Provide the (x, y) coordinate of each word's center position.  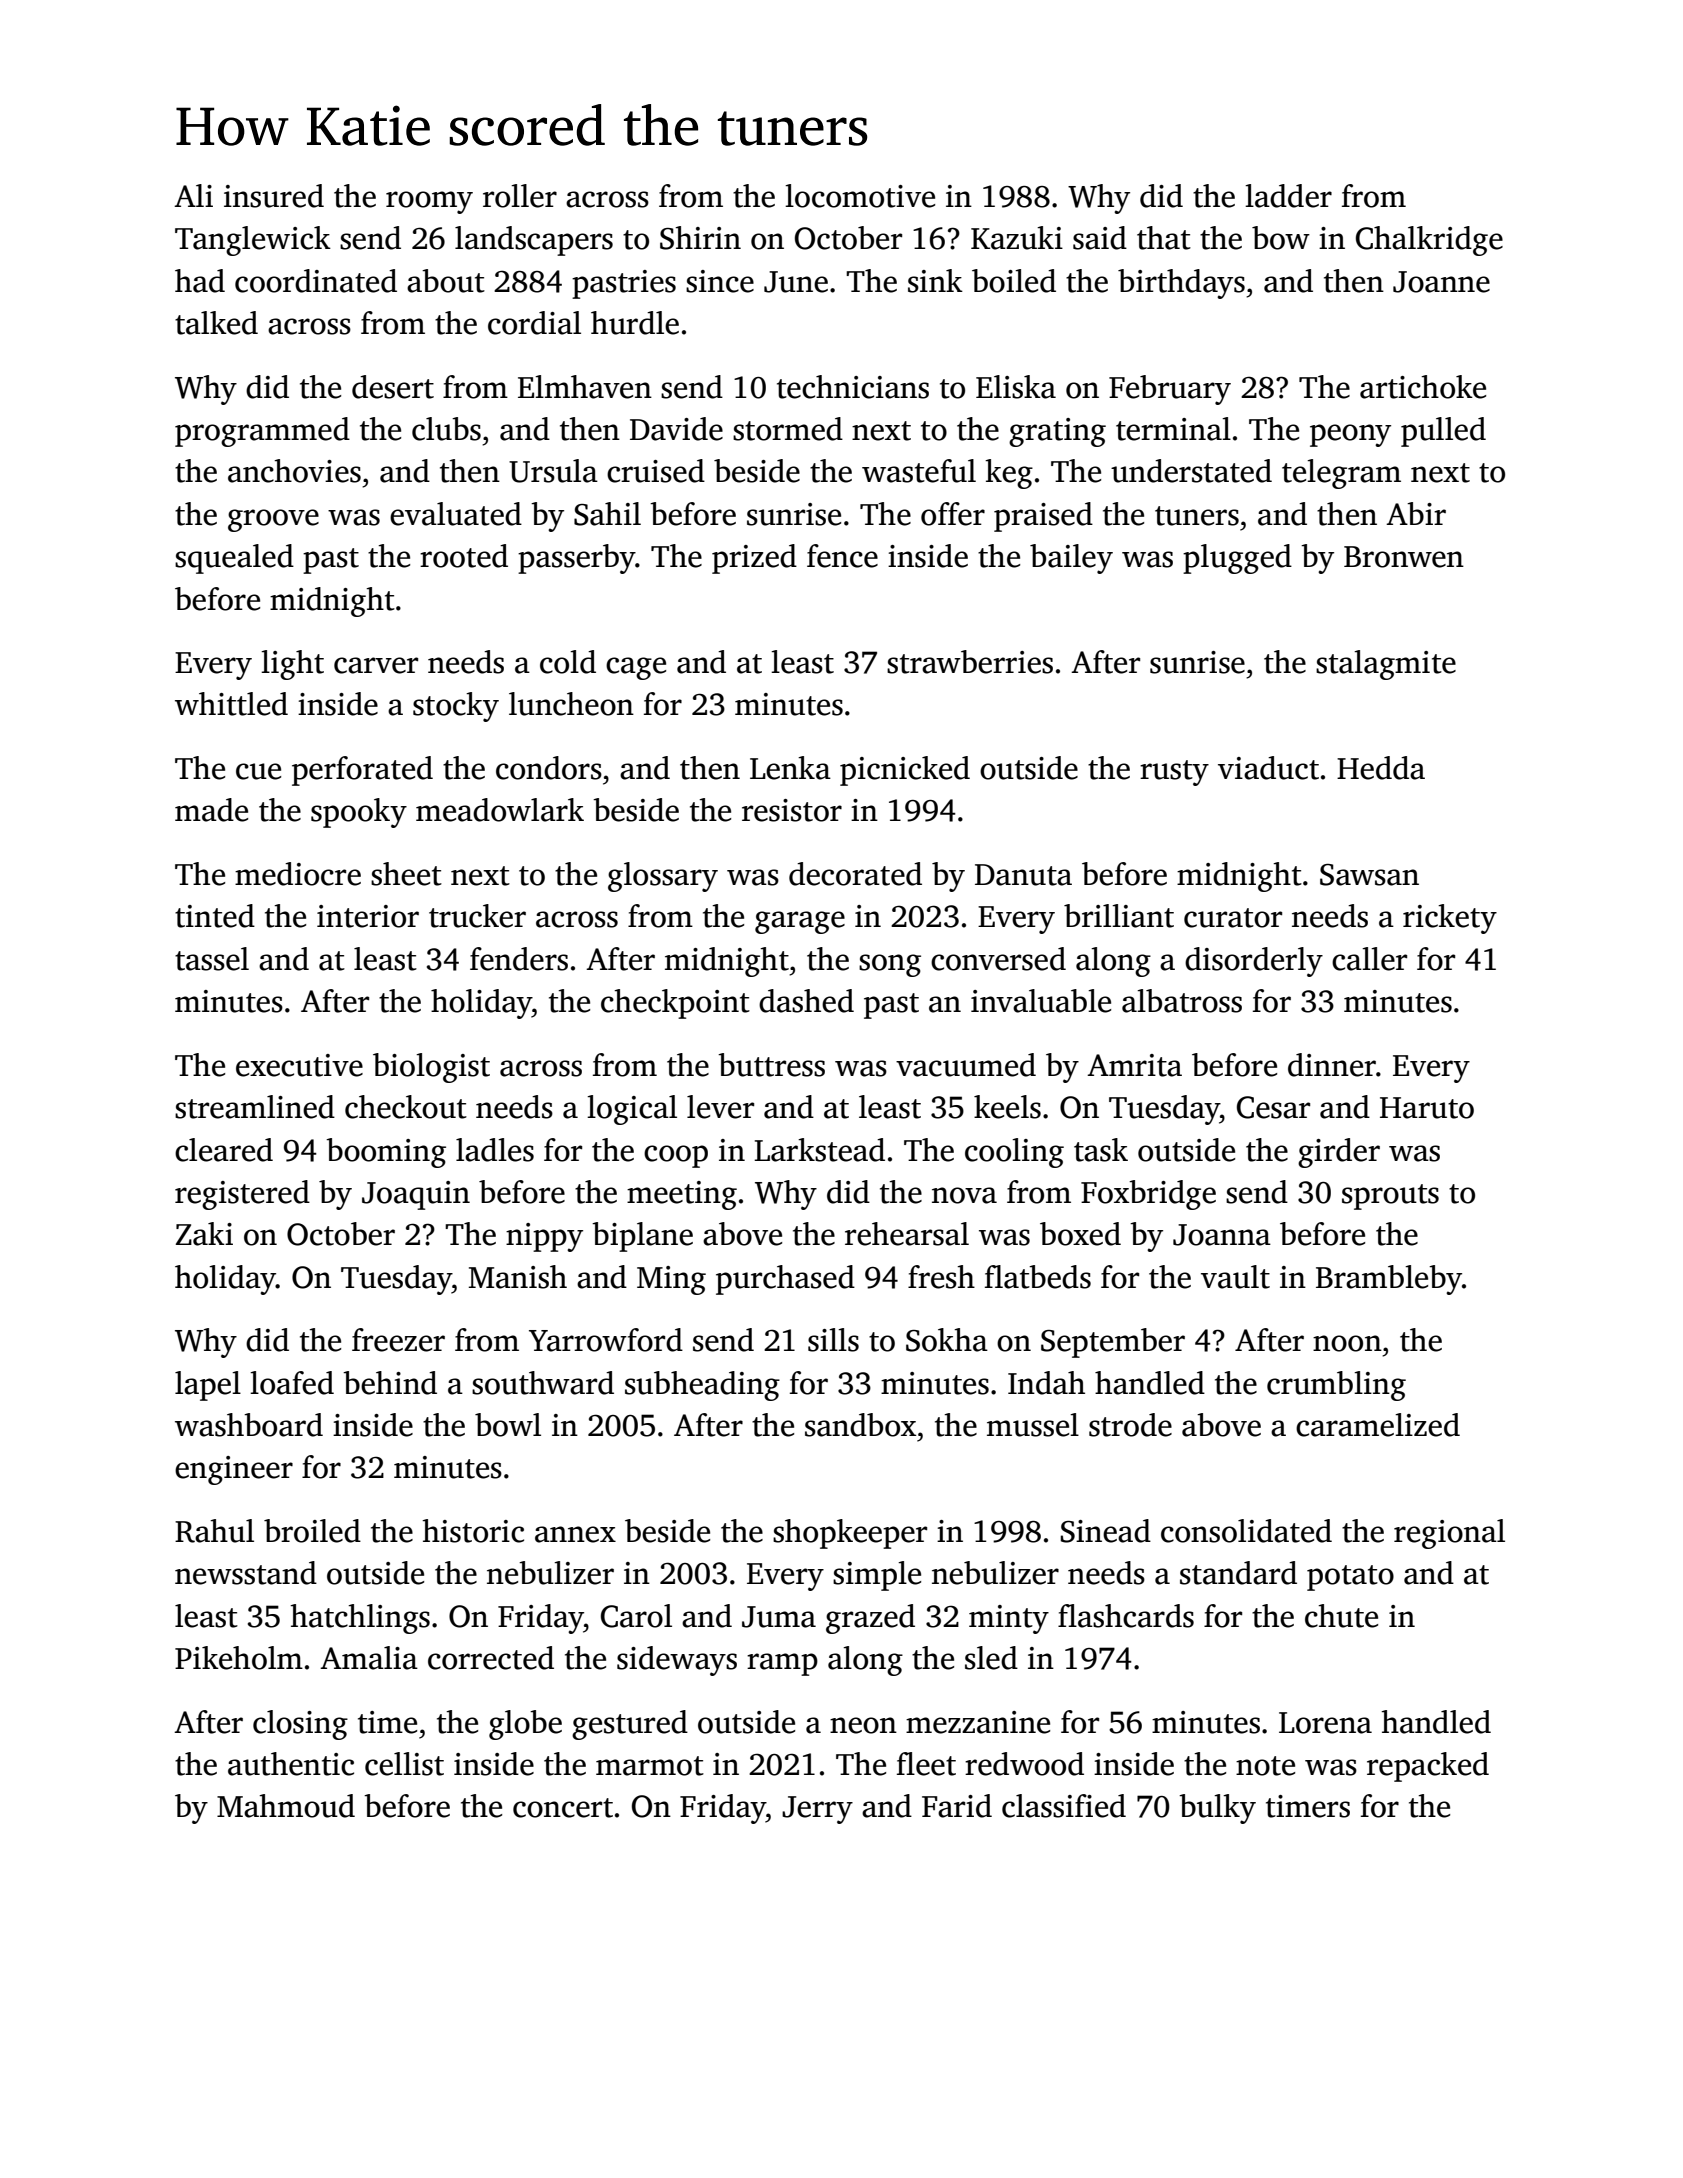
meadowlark (500, 810)
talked (216, 323)
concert (563, 1808)
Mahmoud (286, 1806)
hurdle (635, 323)
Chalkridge (1429, 241)
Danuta (1023, 875)
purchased (785, 1280)
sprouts (1390, 1197)
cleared (224, 1150)
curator (1233, 918)
